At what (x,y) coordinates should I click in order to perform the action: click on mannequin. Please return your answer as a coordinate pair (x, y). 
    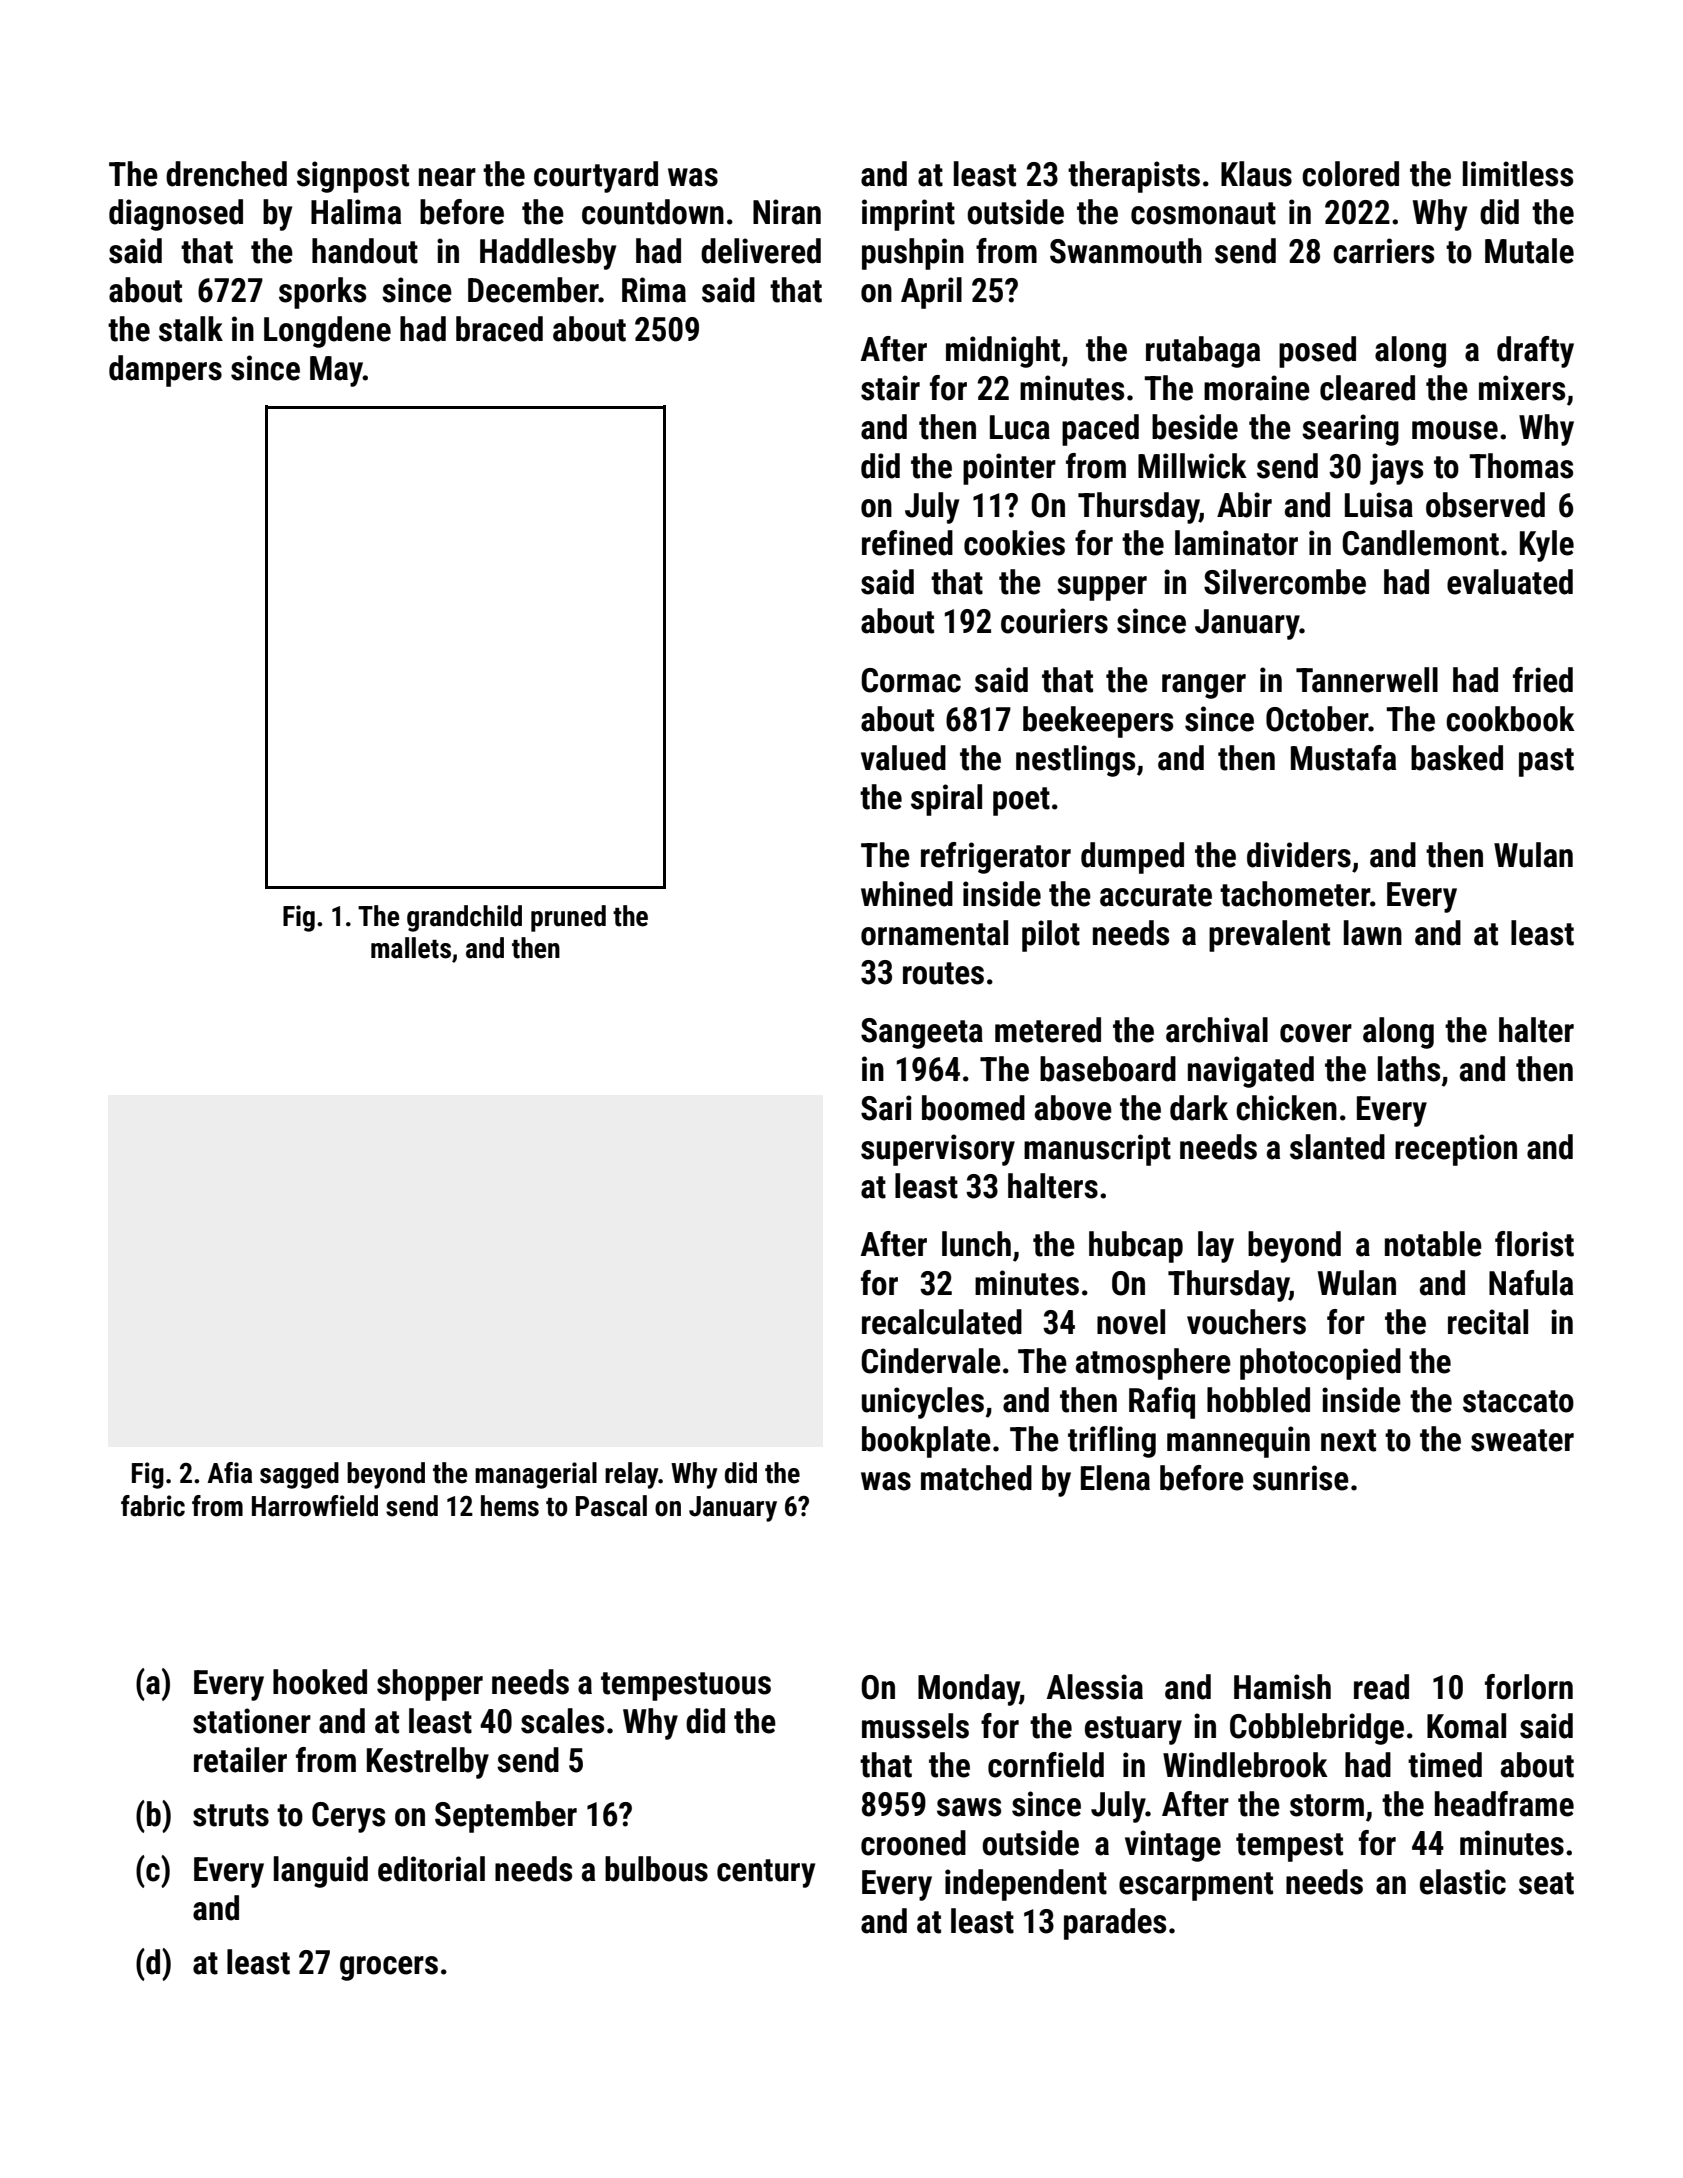
    Looking at the image, I should click on (1238, 1442).
